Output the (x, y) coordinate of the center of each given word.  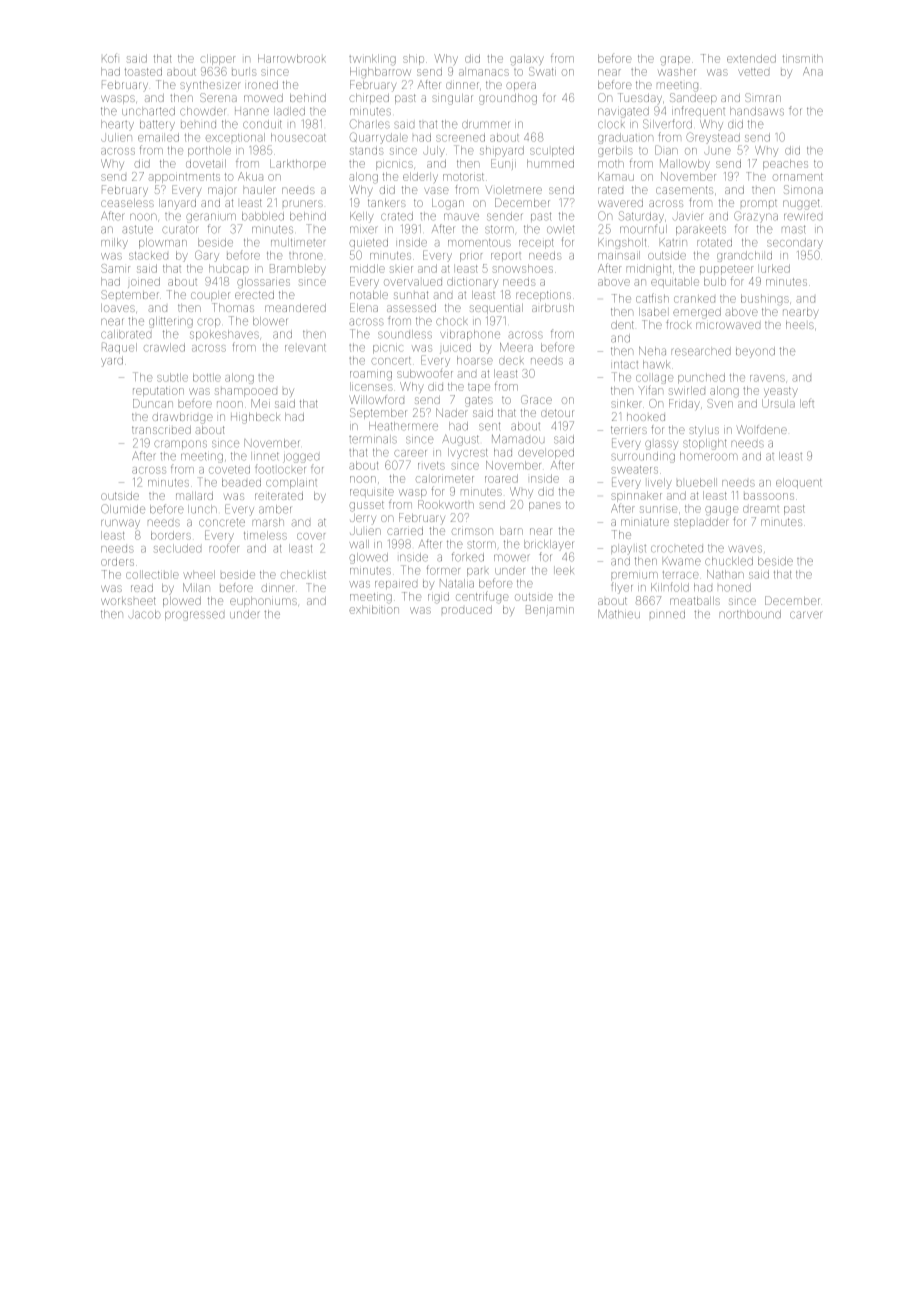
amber (275, 509)
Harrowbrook (292, 58)
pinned (667, 614)
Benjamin (550, 610)
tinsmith (802, 58)
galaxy (527, 60)
